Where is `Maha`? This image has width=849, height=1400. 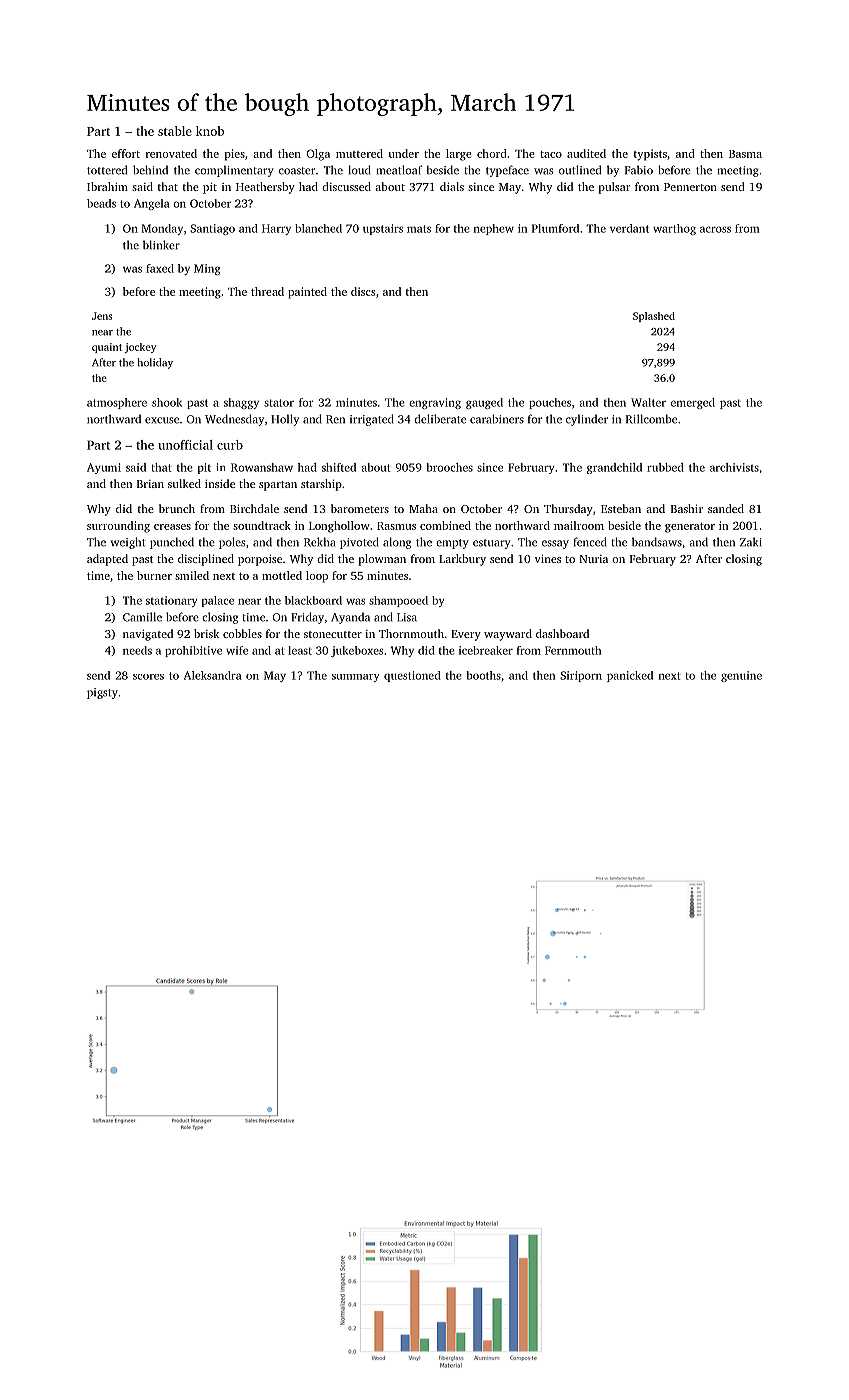 Maha is located at coordinates (423, 508).
